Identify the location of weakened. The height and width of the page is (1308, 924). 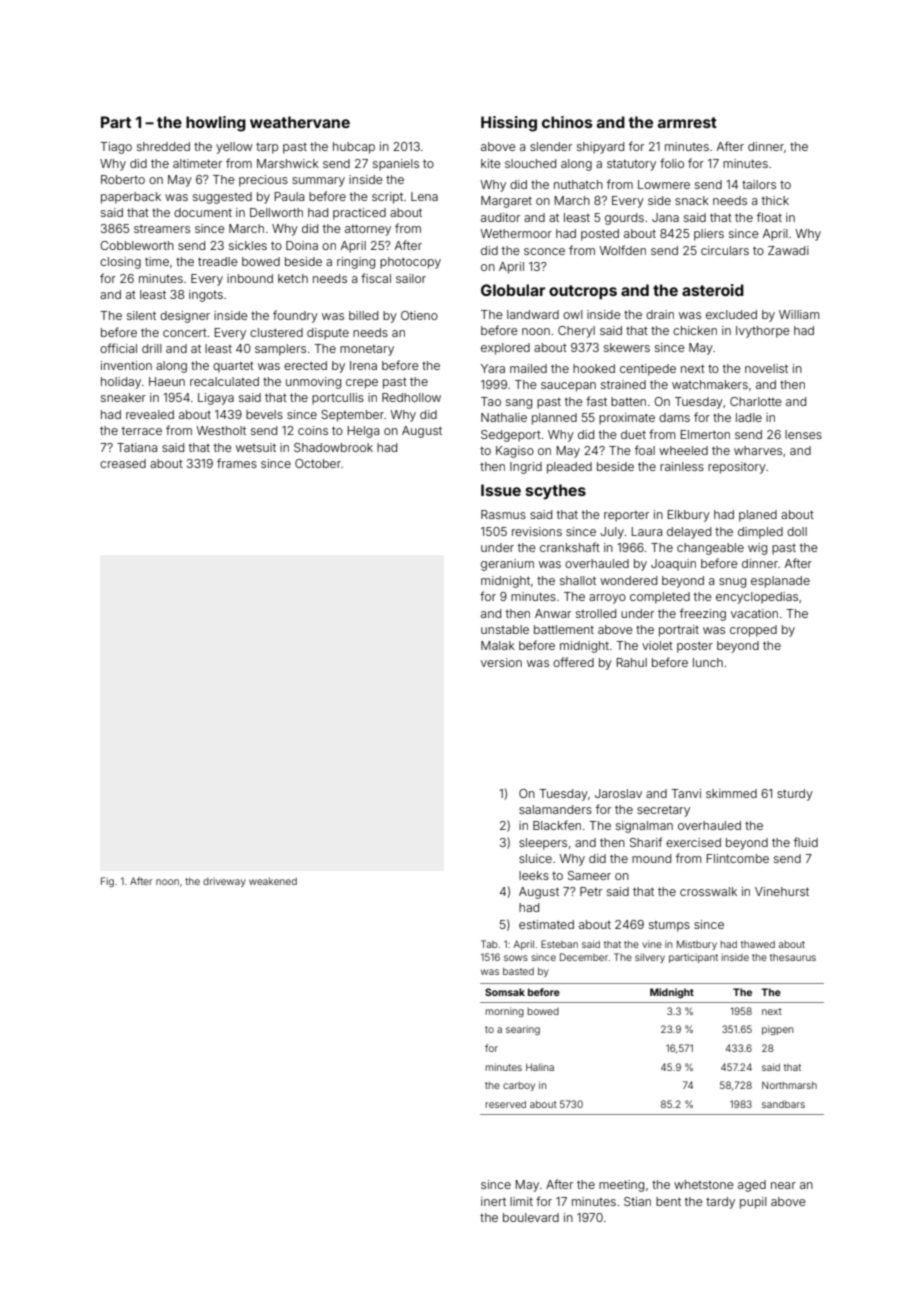
(273, 881).
